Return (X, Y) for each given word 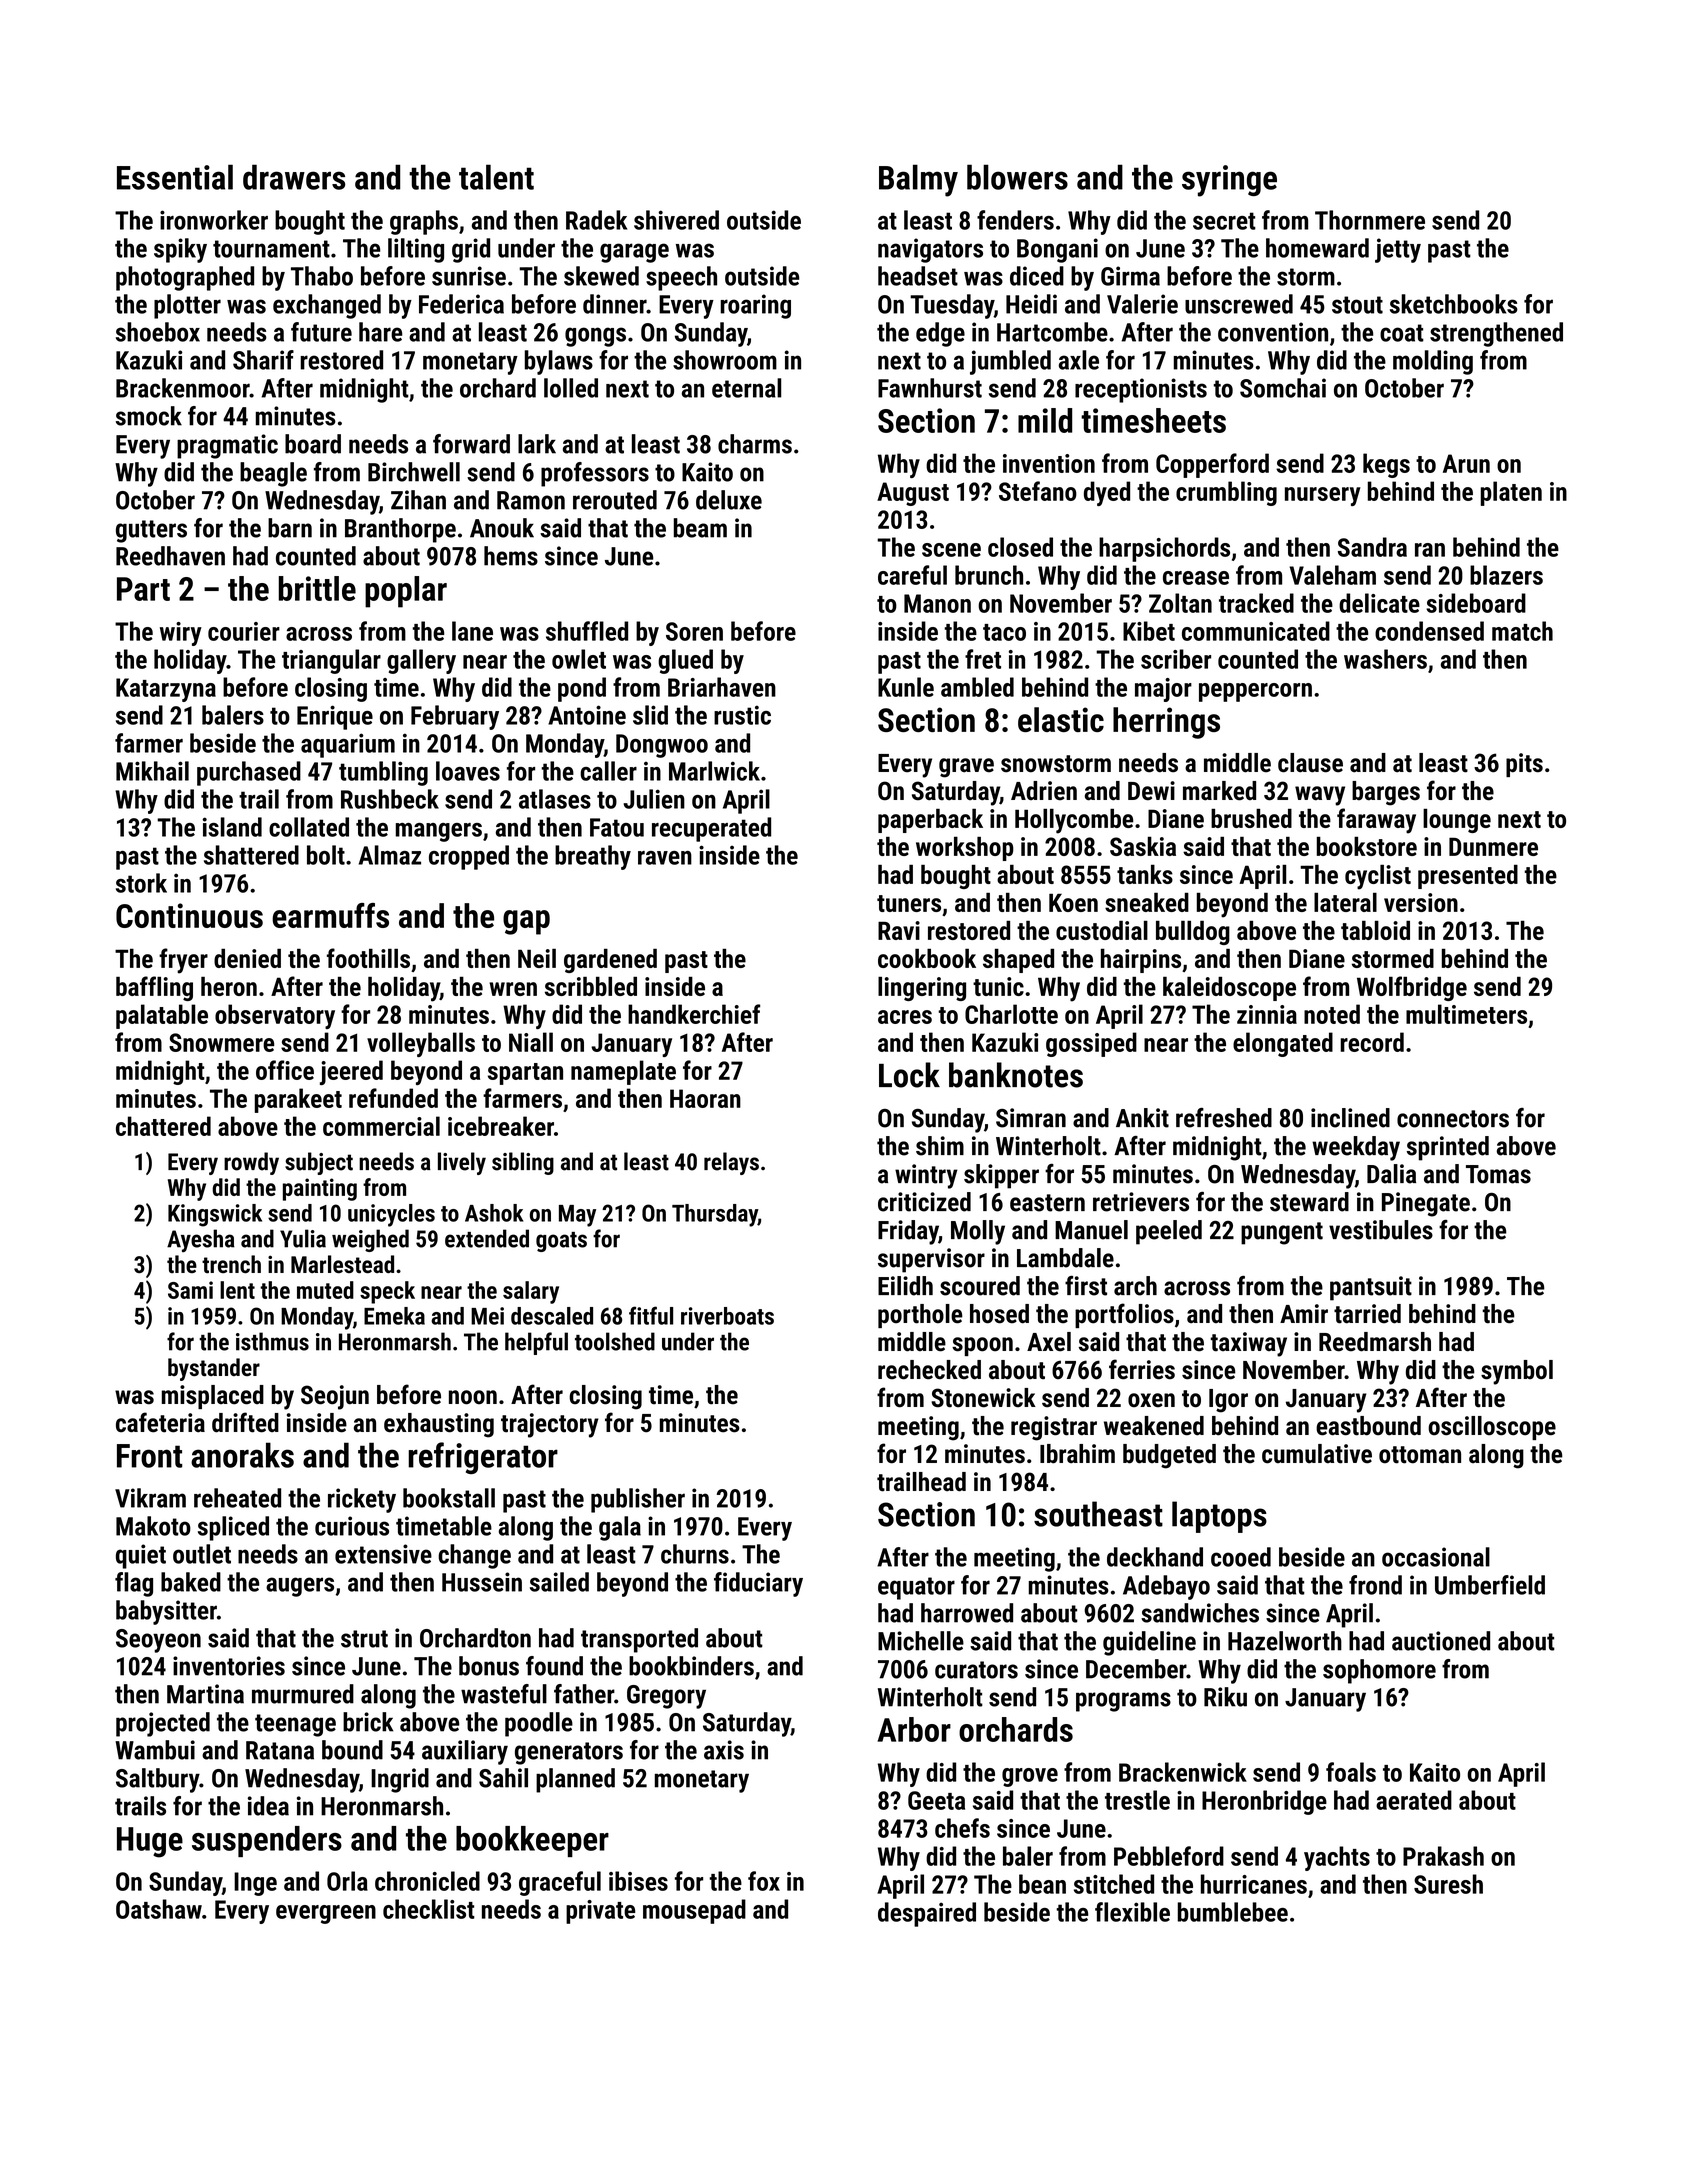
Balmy (918, 180)
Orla (347, 1881)
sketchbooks (1454, 304)
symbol (1517, 1372)
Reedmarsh (1375, 1342)
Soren (694, 631)
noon (473, 1397)
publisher (638, 1500)
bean (1042, 1884)
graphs (424, 222)
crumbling (1226, 493)
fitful (651, 1315)
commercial (381, 1126)
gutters (151, 531)
